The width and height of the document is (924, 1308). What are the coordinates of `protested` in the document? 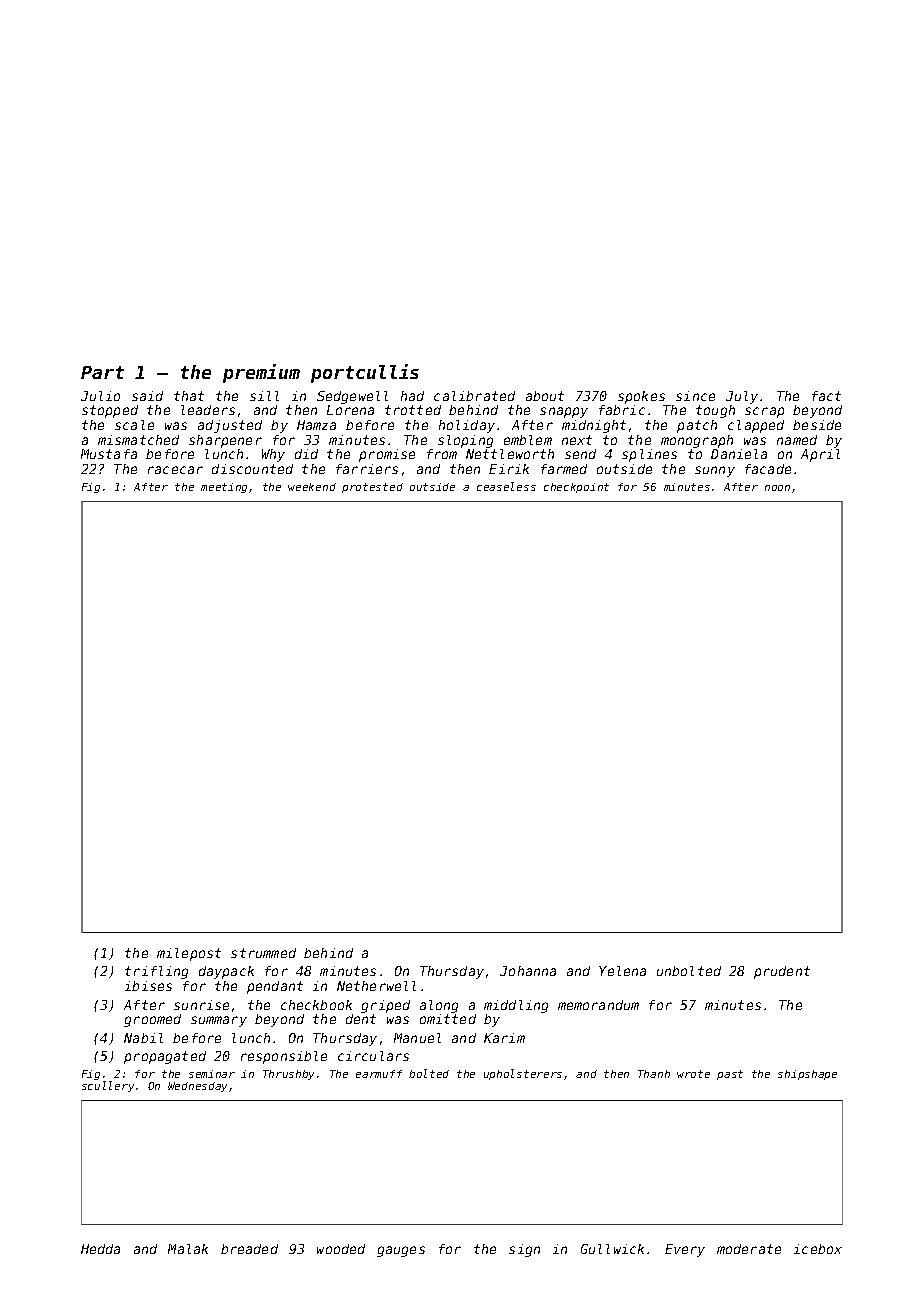 It's located at (372, 488).
